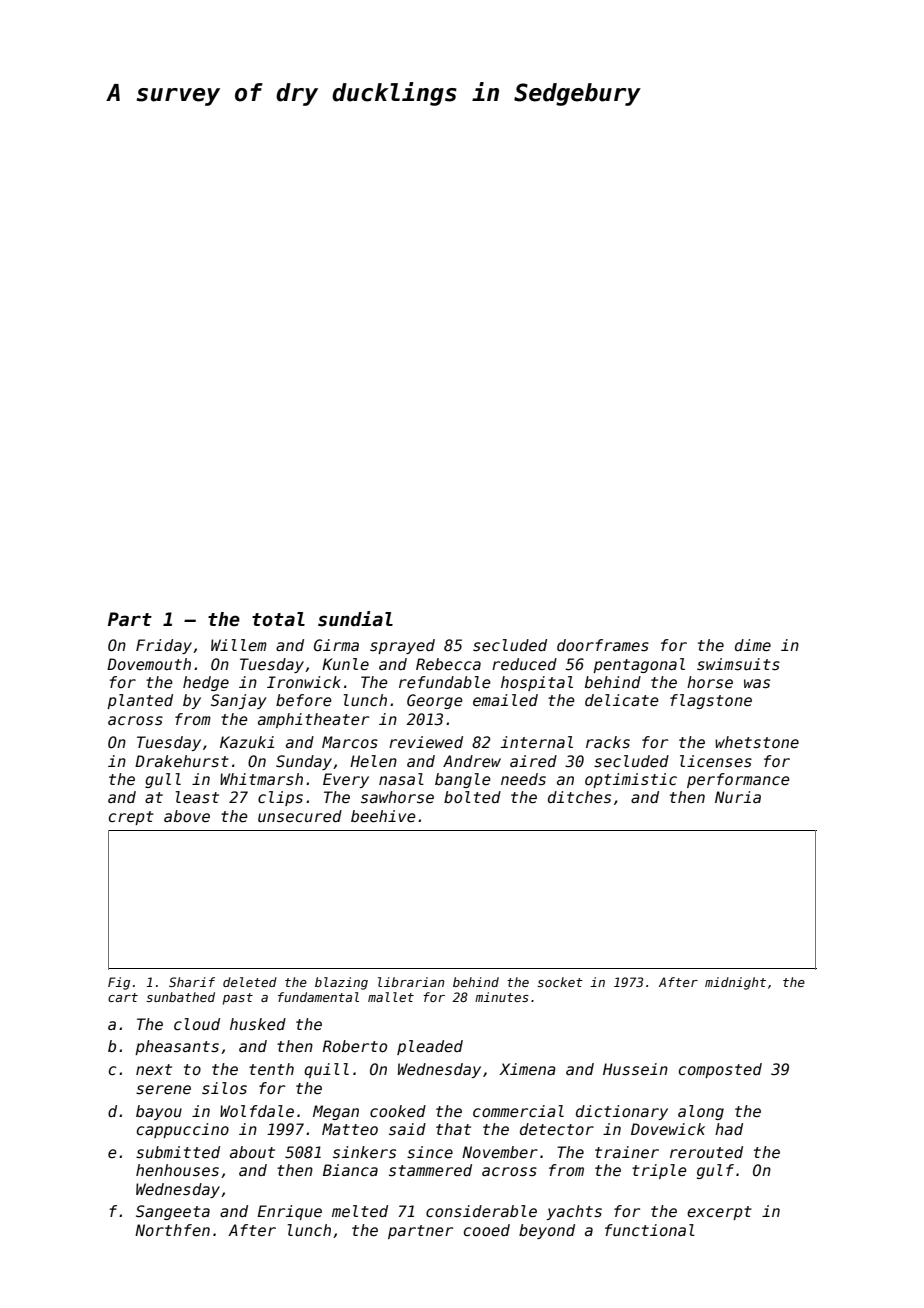 This screenshot has height=1308, width=924. Describe the element at coordinates (448, 664) in the screenshot. I see `Rebecca` at that location.
